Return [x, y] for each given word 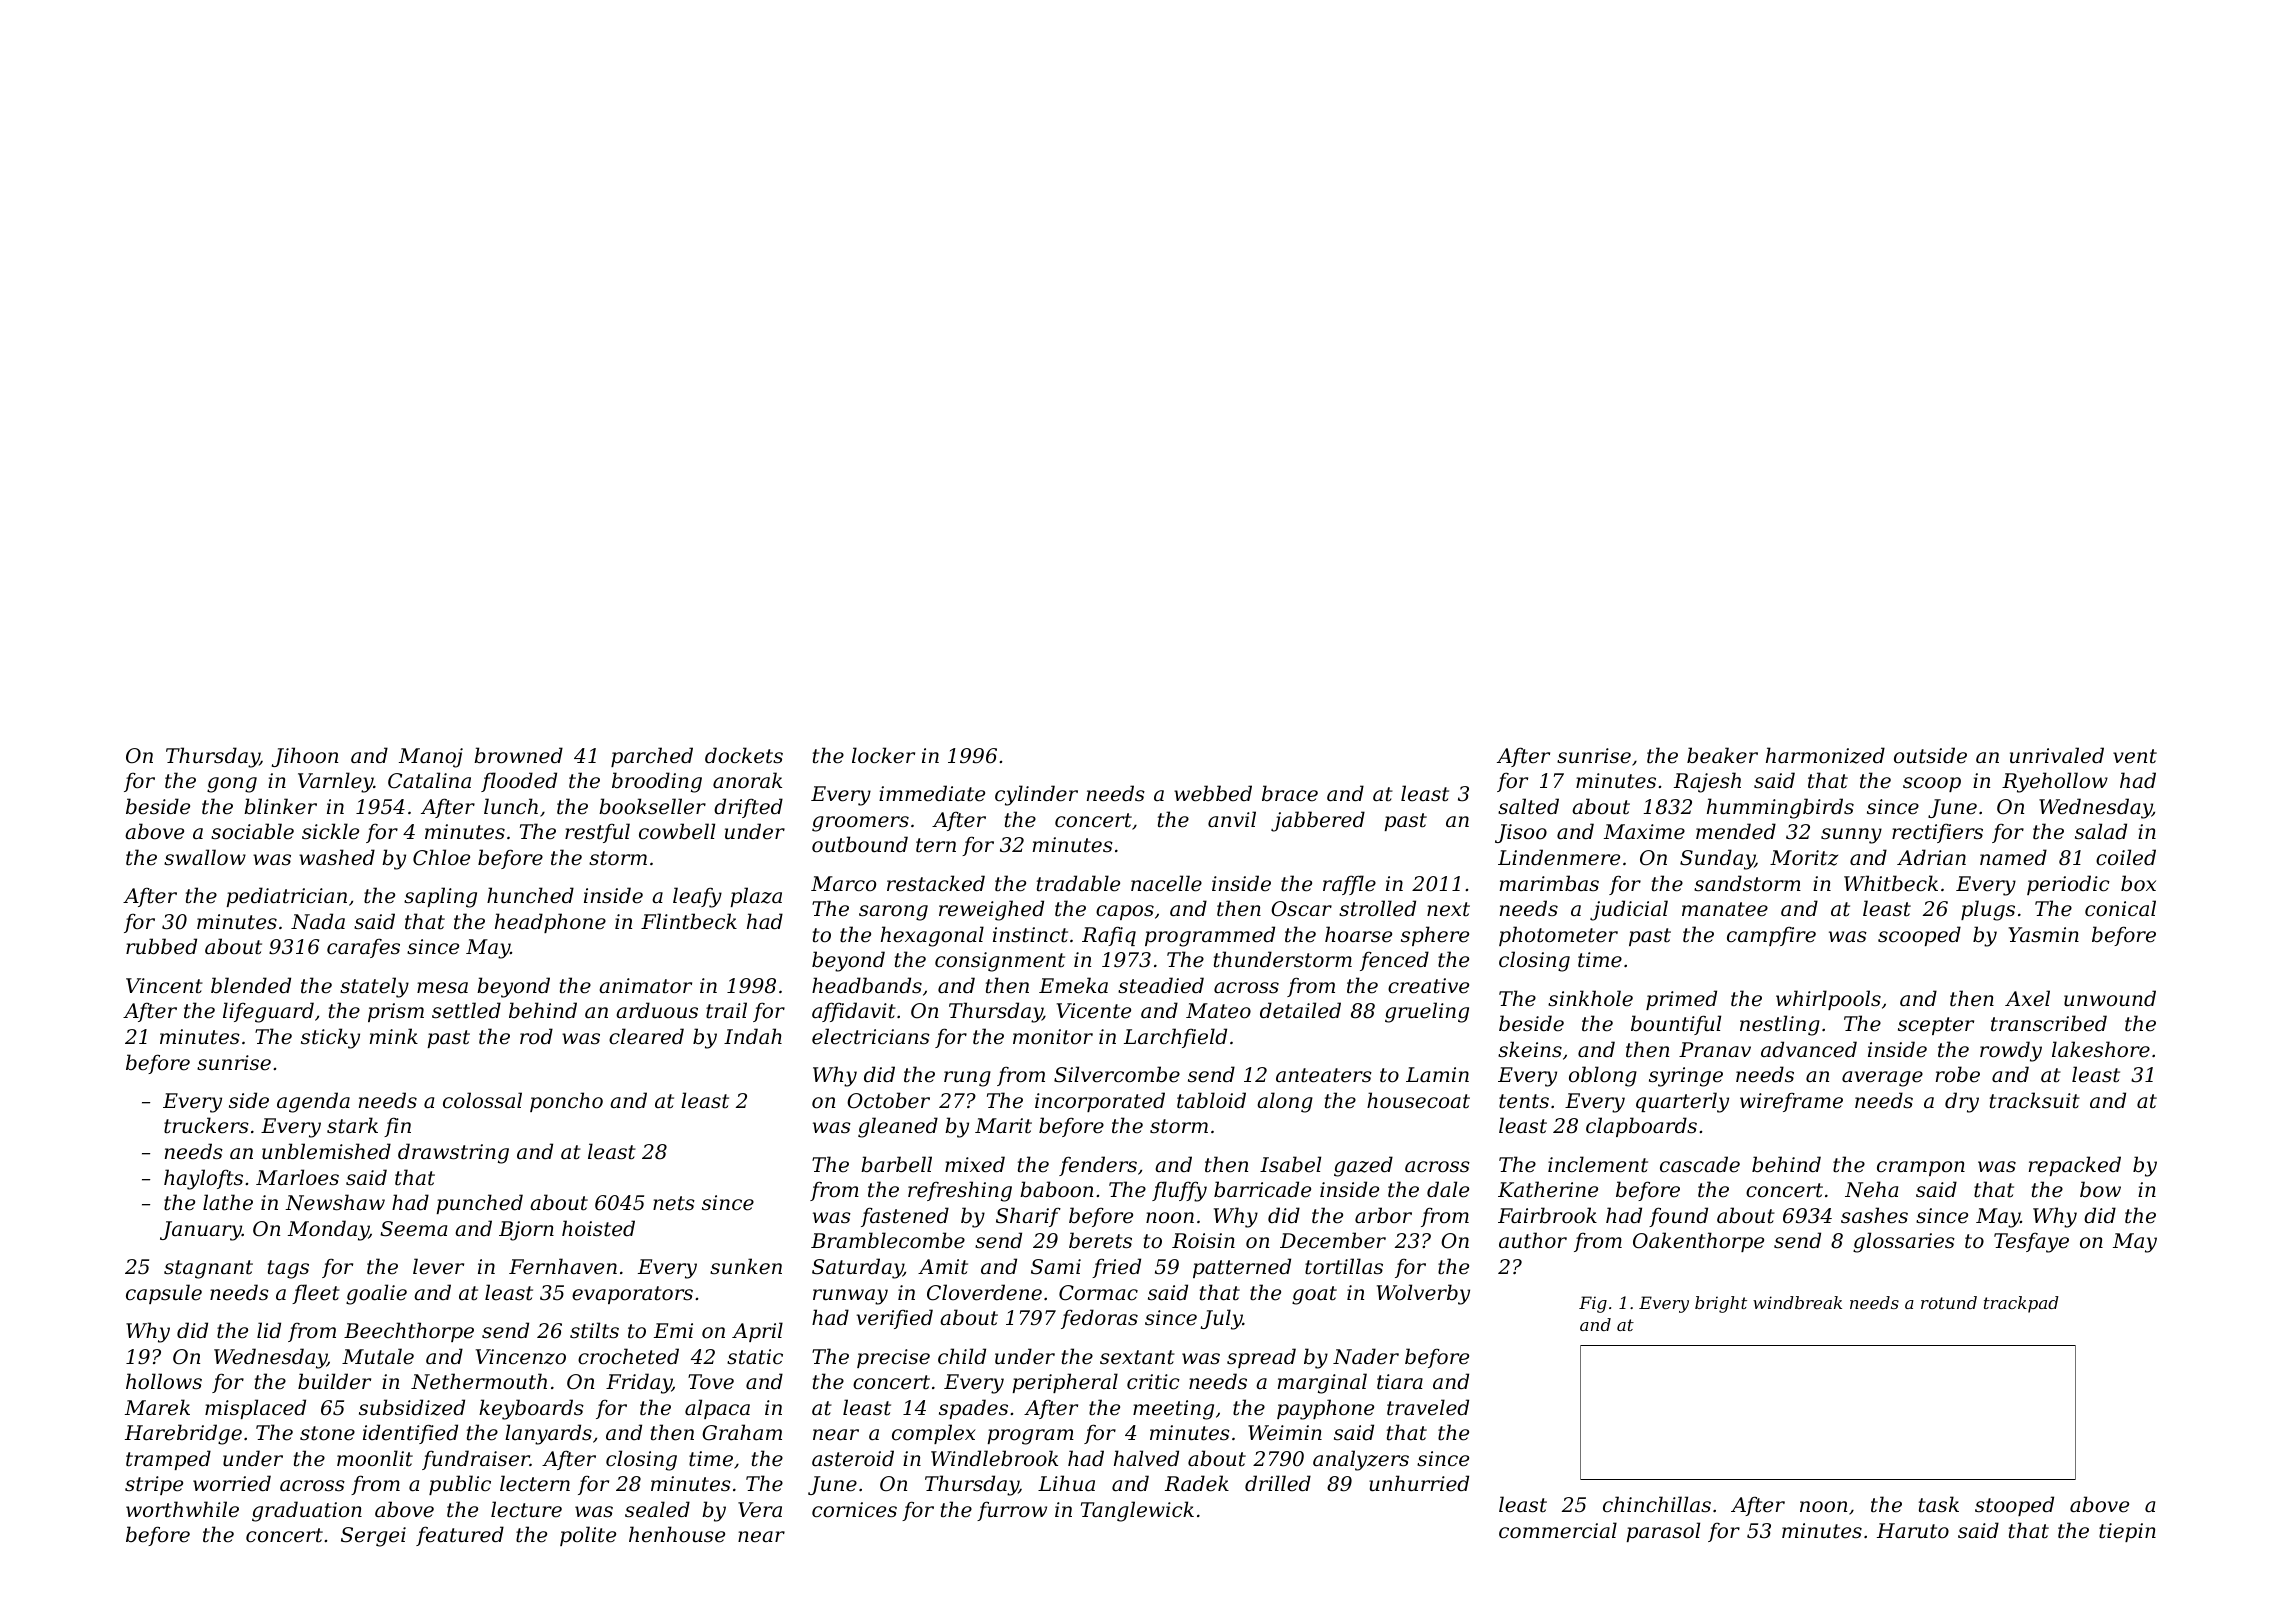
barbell [896, 1164]
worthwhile [182, 1509]
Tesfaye [2031, 1242]
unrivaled [2057, 755]
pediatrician [286, 897]
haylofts [203, 1179]
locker [883, 755]
